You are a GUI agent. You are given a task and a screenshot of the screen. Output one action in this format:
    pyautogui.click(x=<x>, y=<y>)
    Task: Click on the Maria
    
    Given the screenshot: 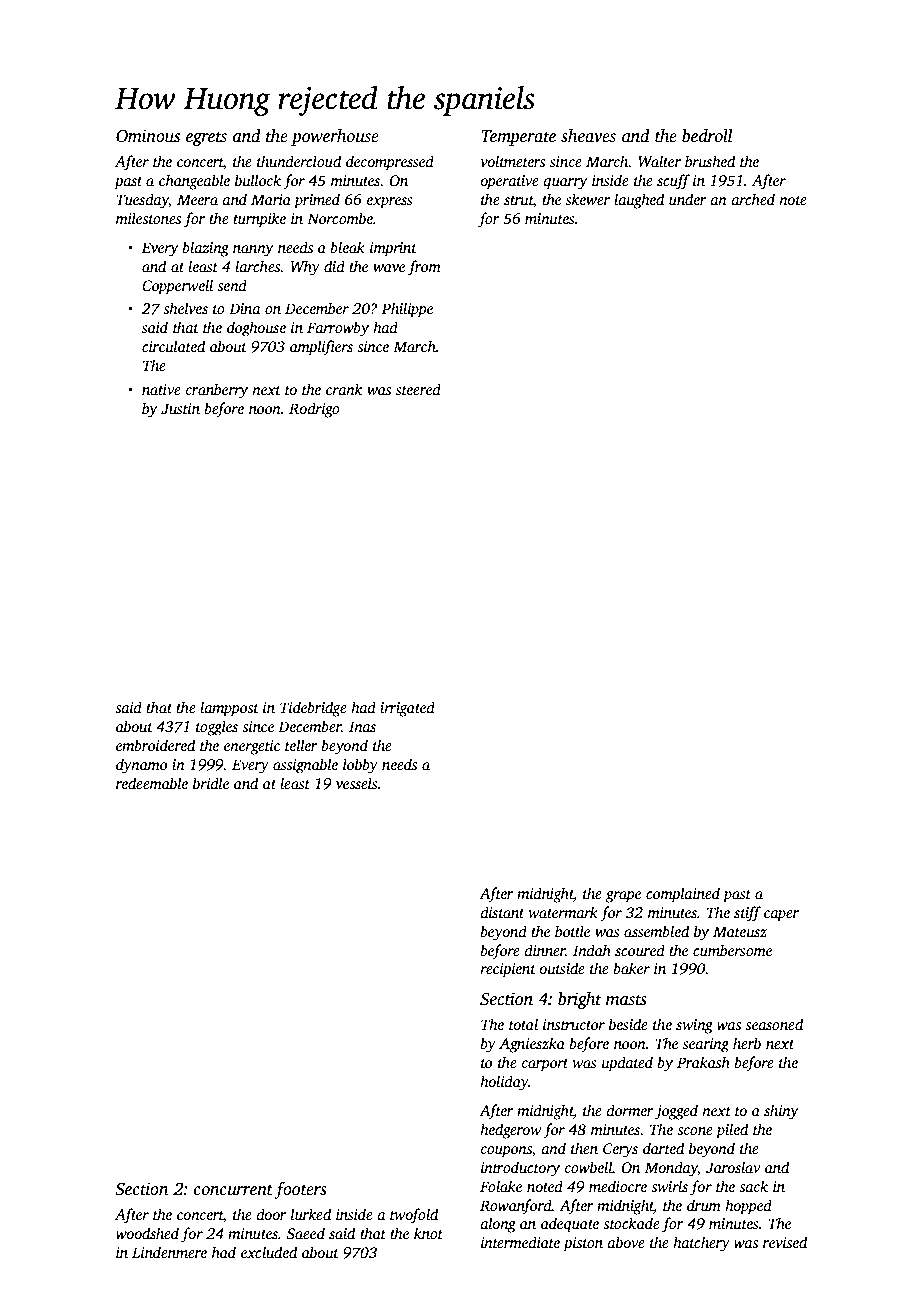 What is the action you would take?
    pyautogui.click(x=271, y=199)
